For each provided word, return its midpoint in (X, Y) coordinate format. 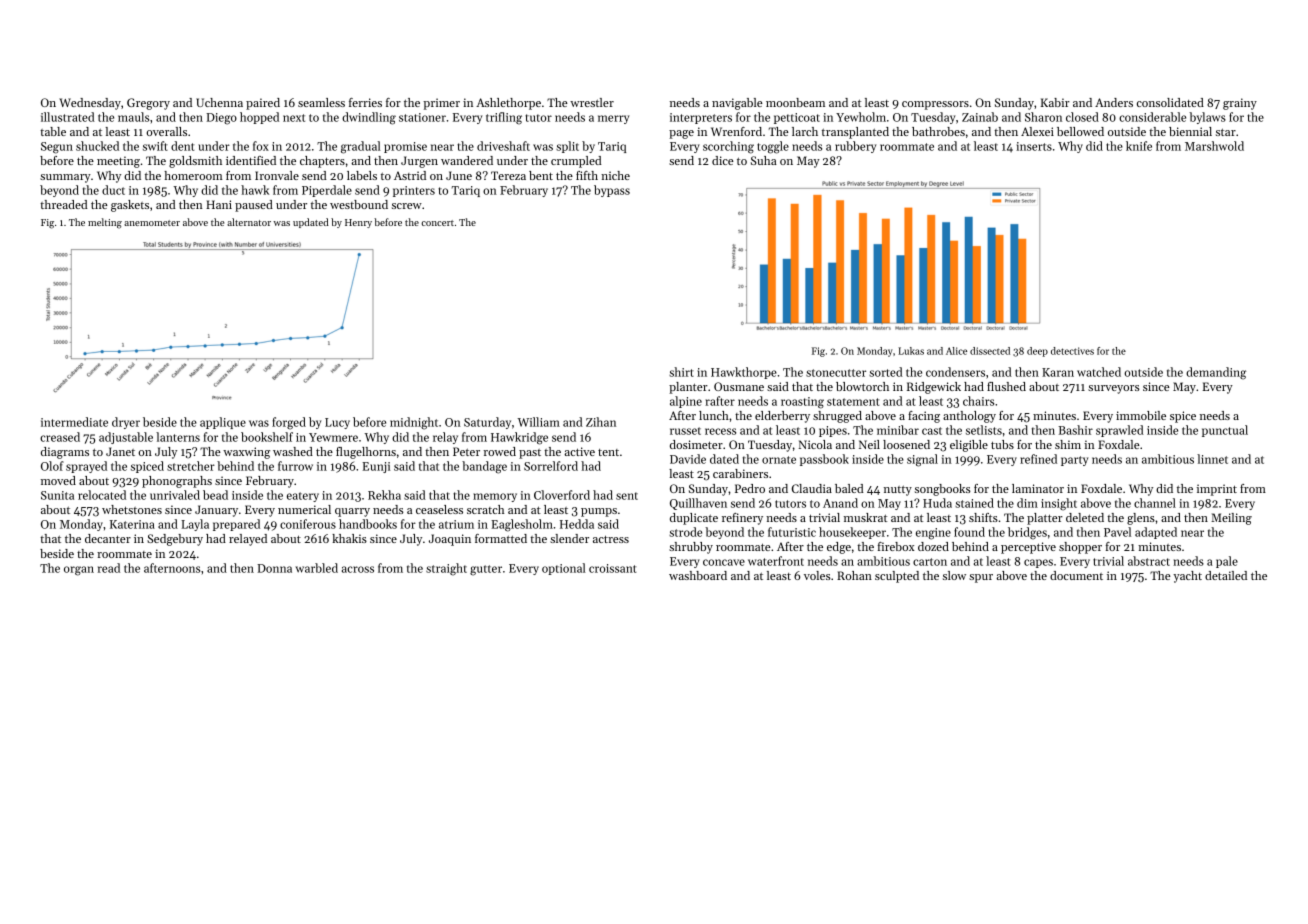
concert (437, 223)
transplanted (855, 133)
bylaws (1207, 118)
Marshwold (1214, 146)
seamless (321, 102)
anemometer (152, 223)
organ (79, 571)
